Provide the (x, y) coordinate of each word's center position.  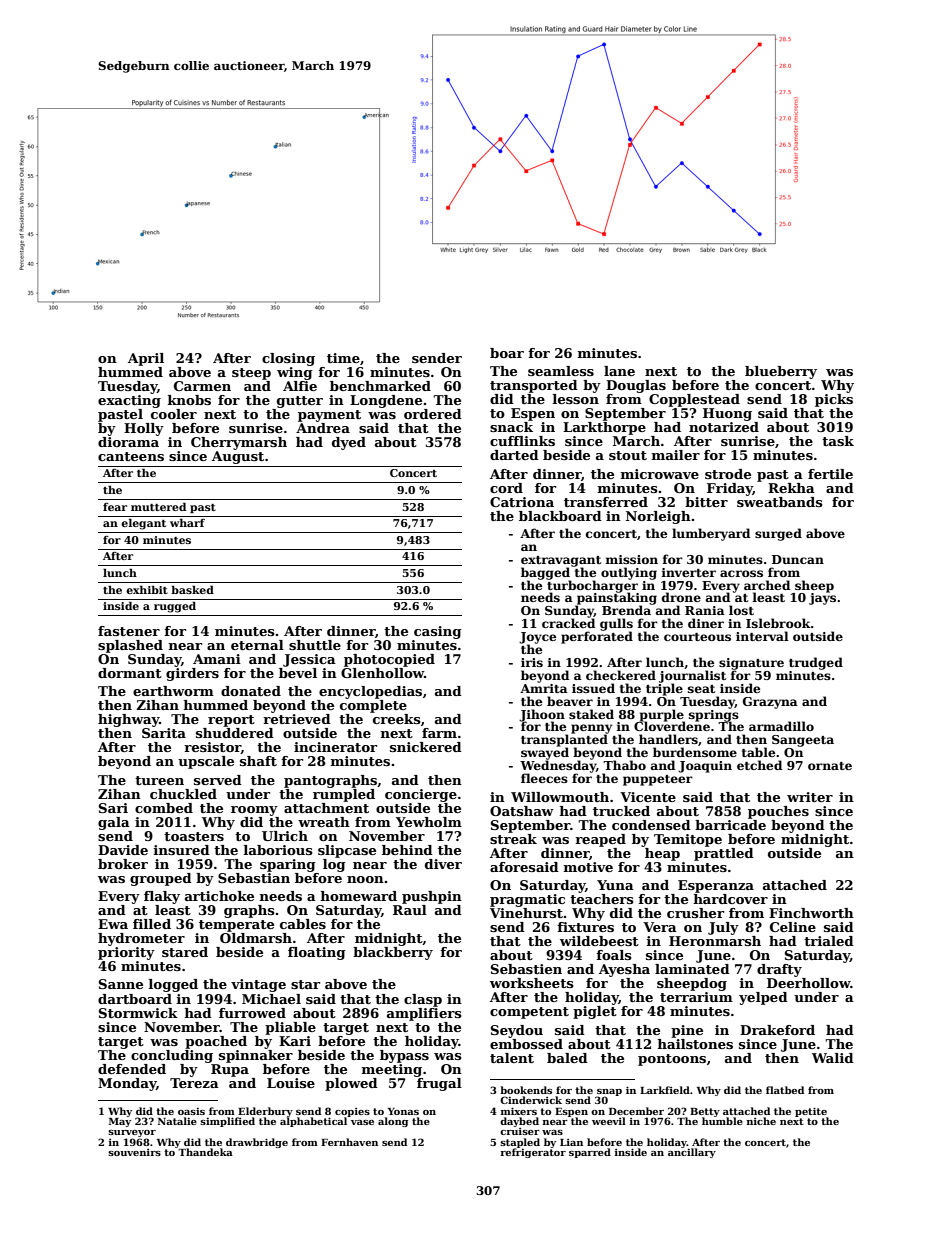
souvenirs (134, 1152)
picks (834, 400)
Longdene (386, 401)
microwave (660, 474)
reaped (600, 840)
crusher (695, 913)
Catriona (522, 502)
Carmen (202, 386)
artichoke (219, 896)
